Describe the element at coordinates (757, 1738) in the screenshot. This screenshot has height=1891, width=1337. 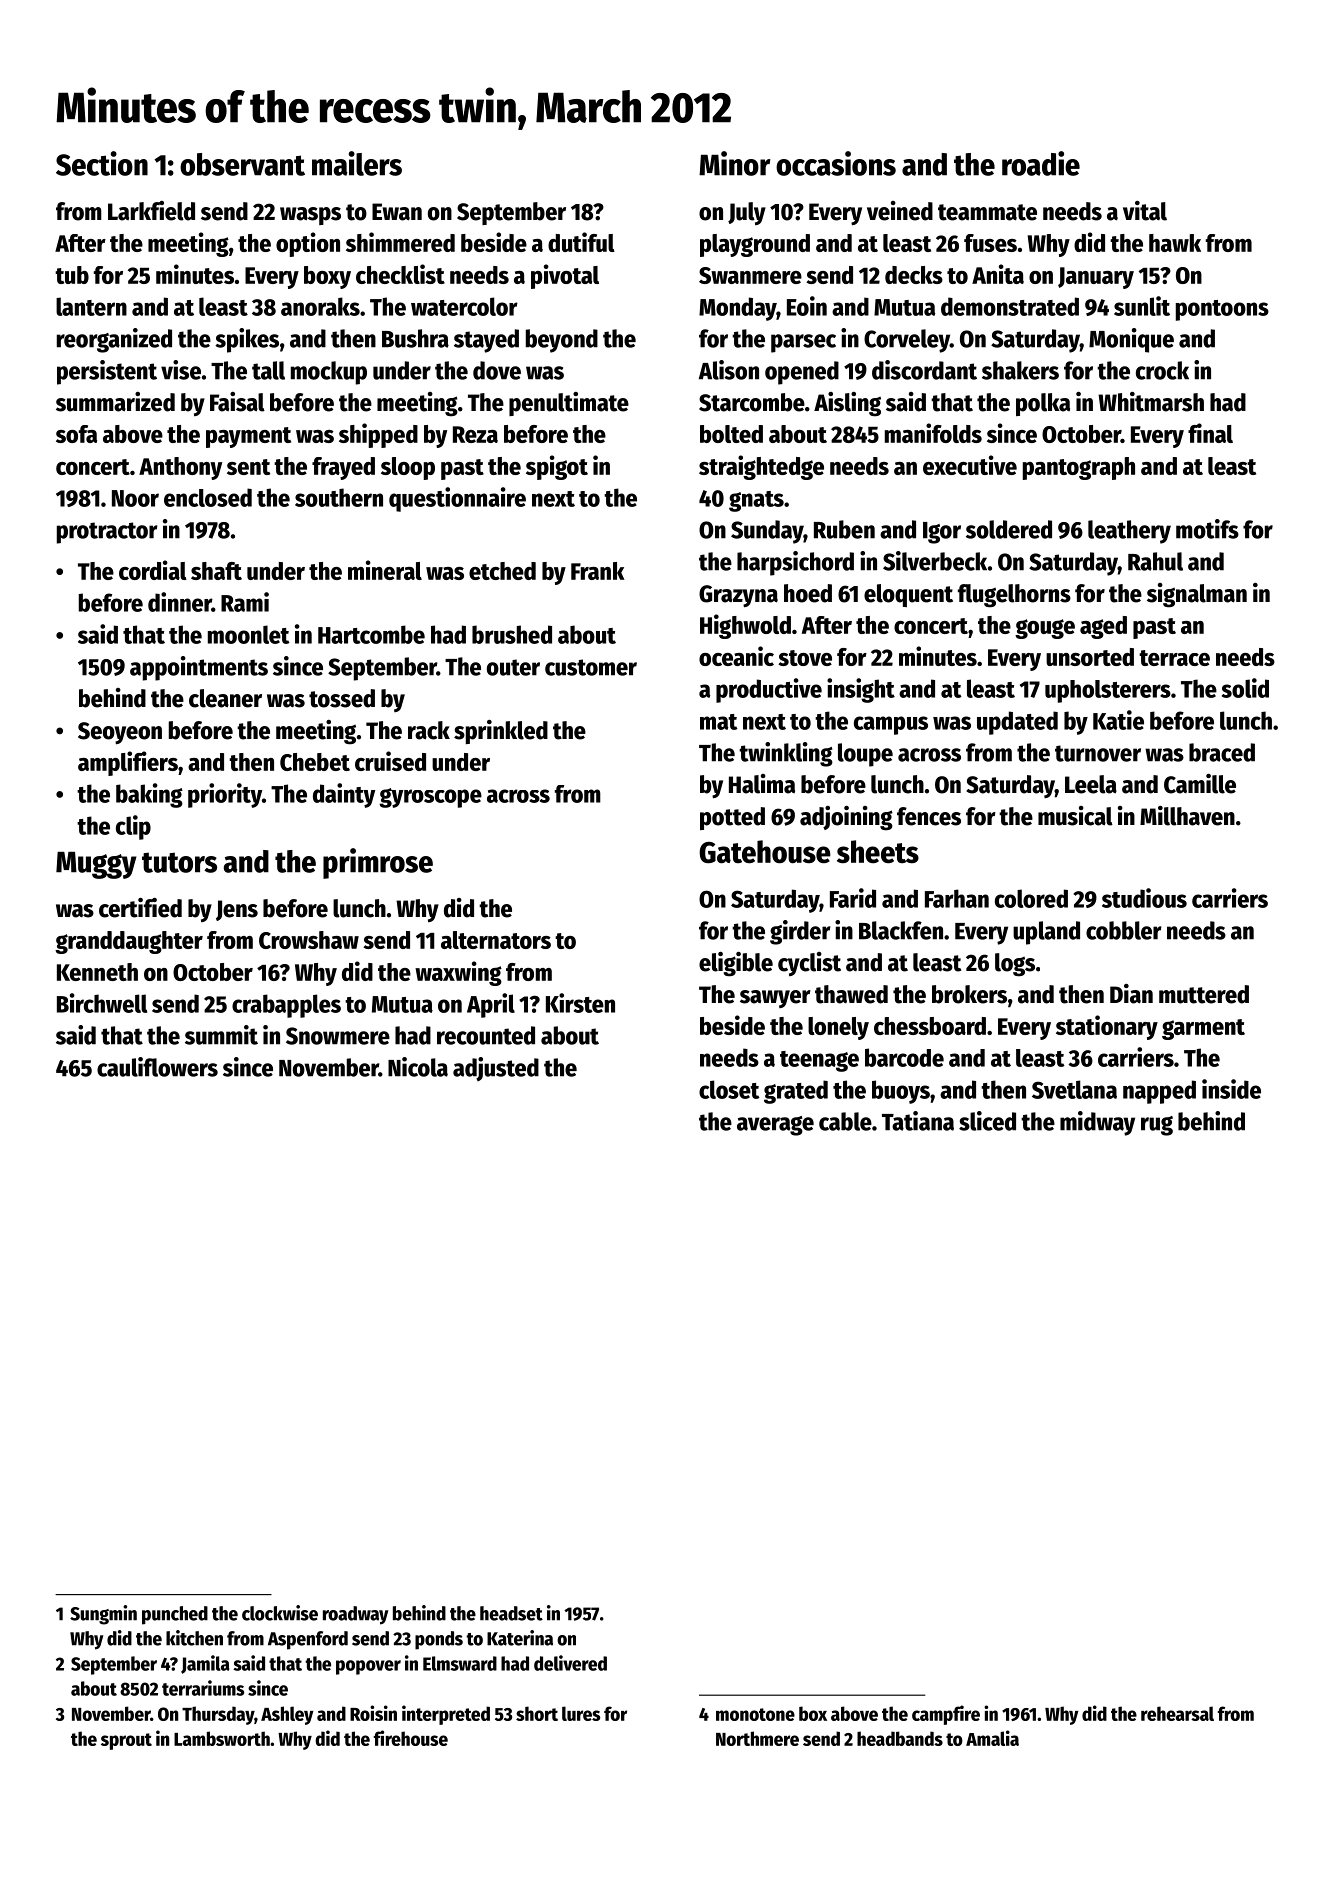
I see `Northmere` at that location.
